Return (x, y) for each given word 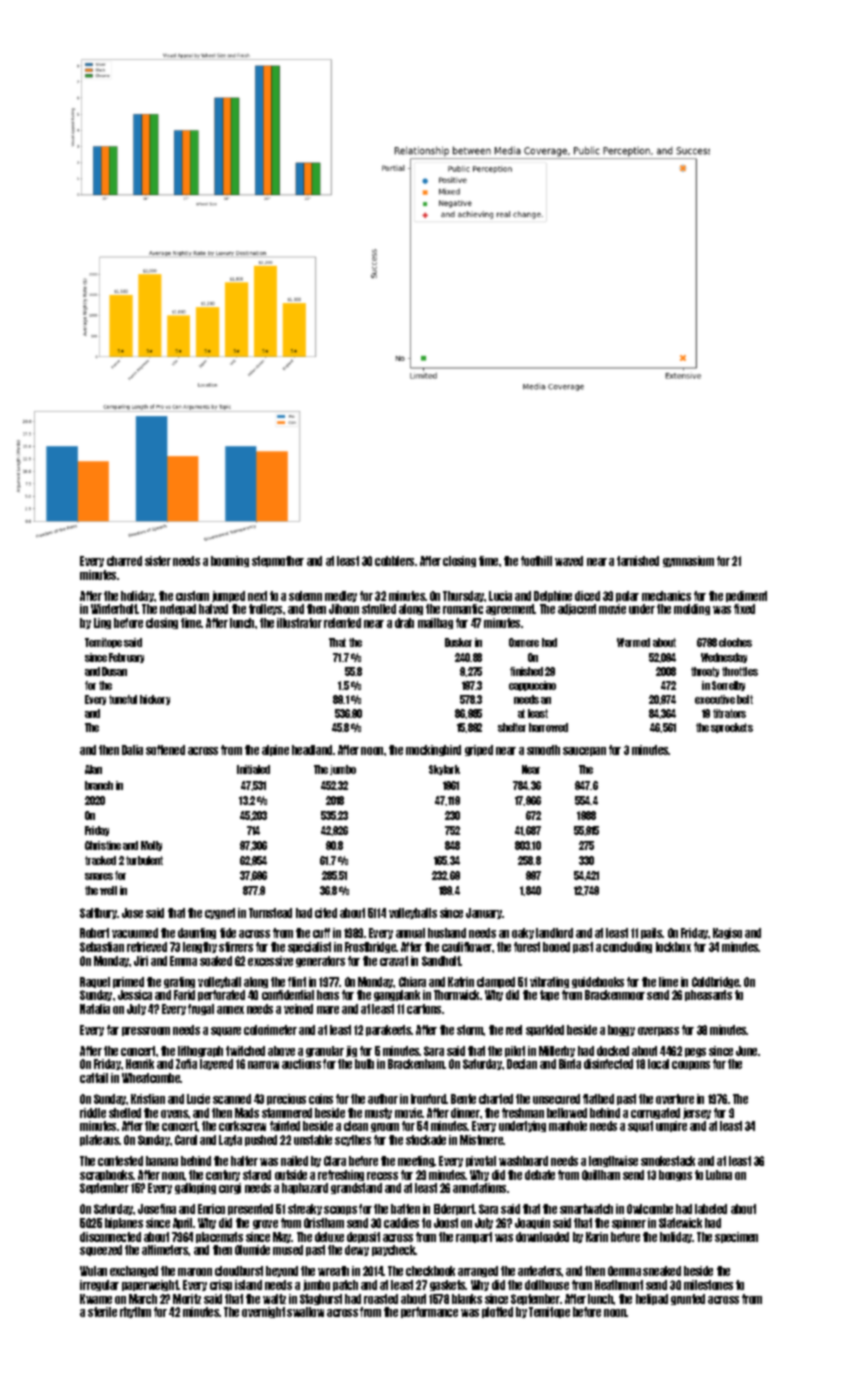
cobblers (394, 561)
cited (326, 913)
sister (158, 561)
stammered (287, 1113)
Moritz (187, 1299)
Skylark (444, 770)
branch (99, 785)
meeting (416, 1161)
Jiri (141, 961)
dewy (357, 1250)
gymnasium (688, 561)
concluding (627, 947)
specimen (736, 1237)
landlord (554, 933)
